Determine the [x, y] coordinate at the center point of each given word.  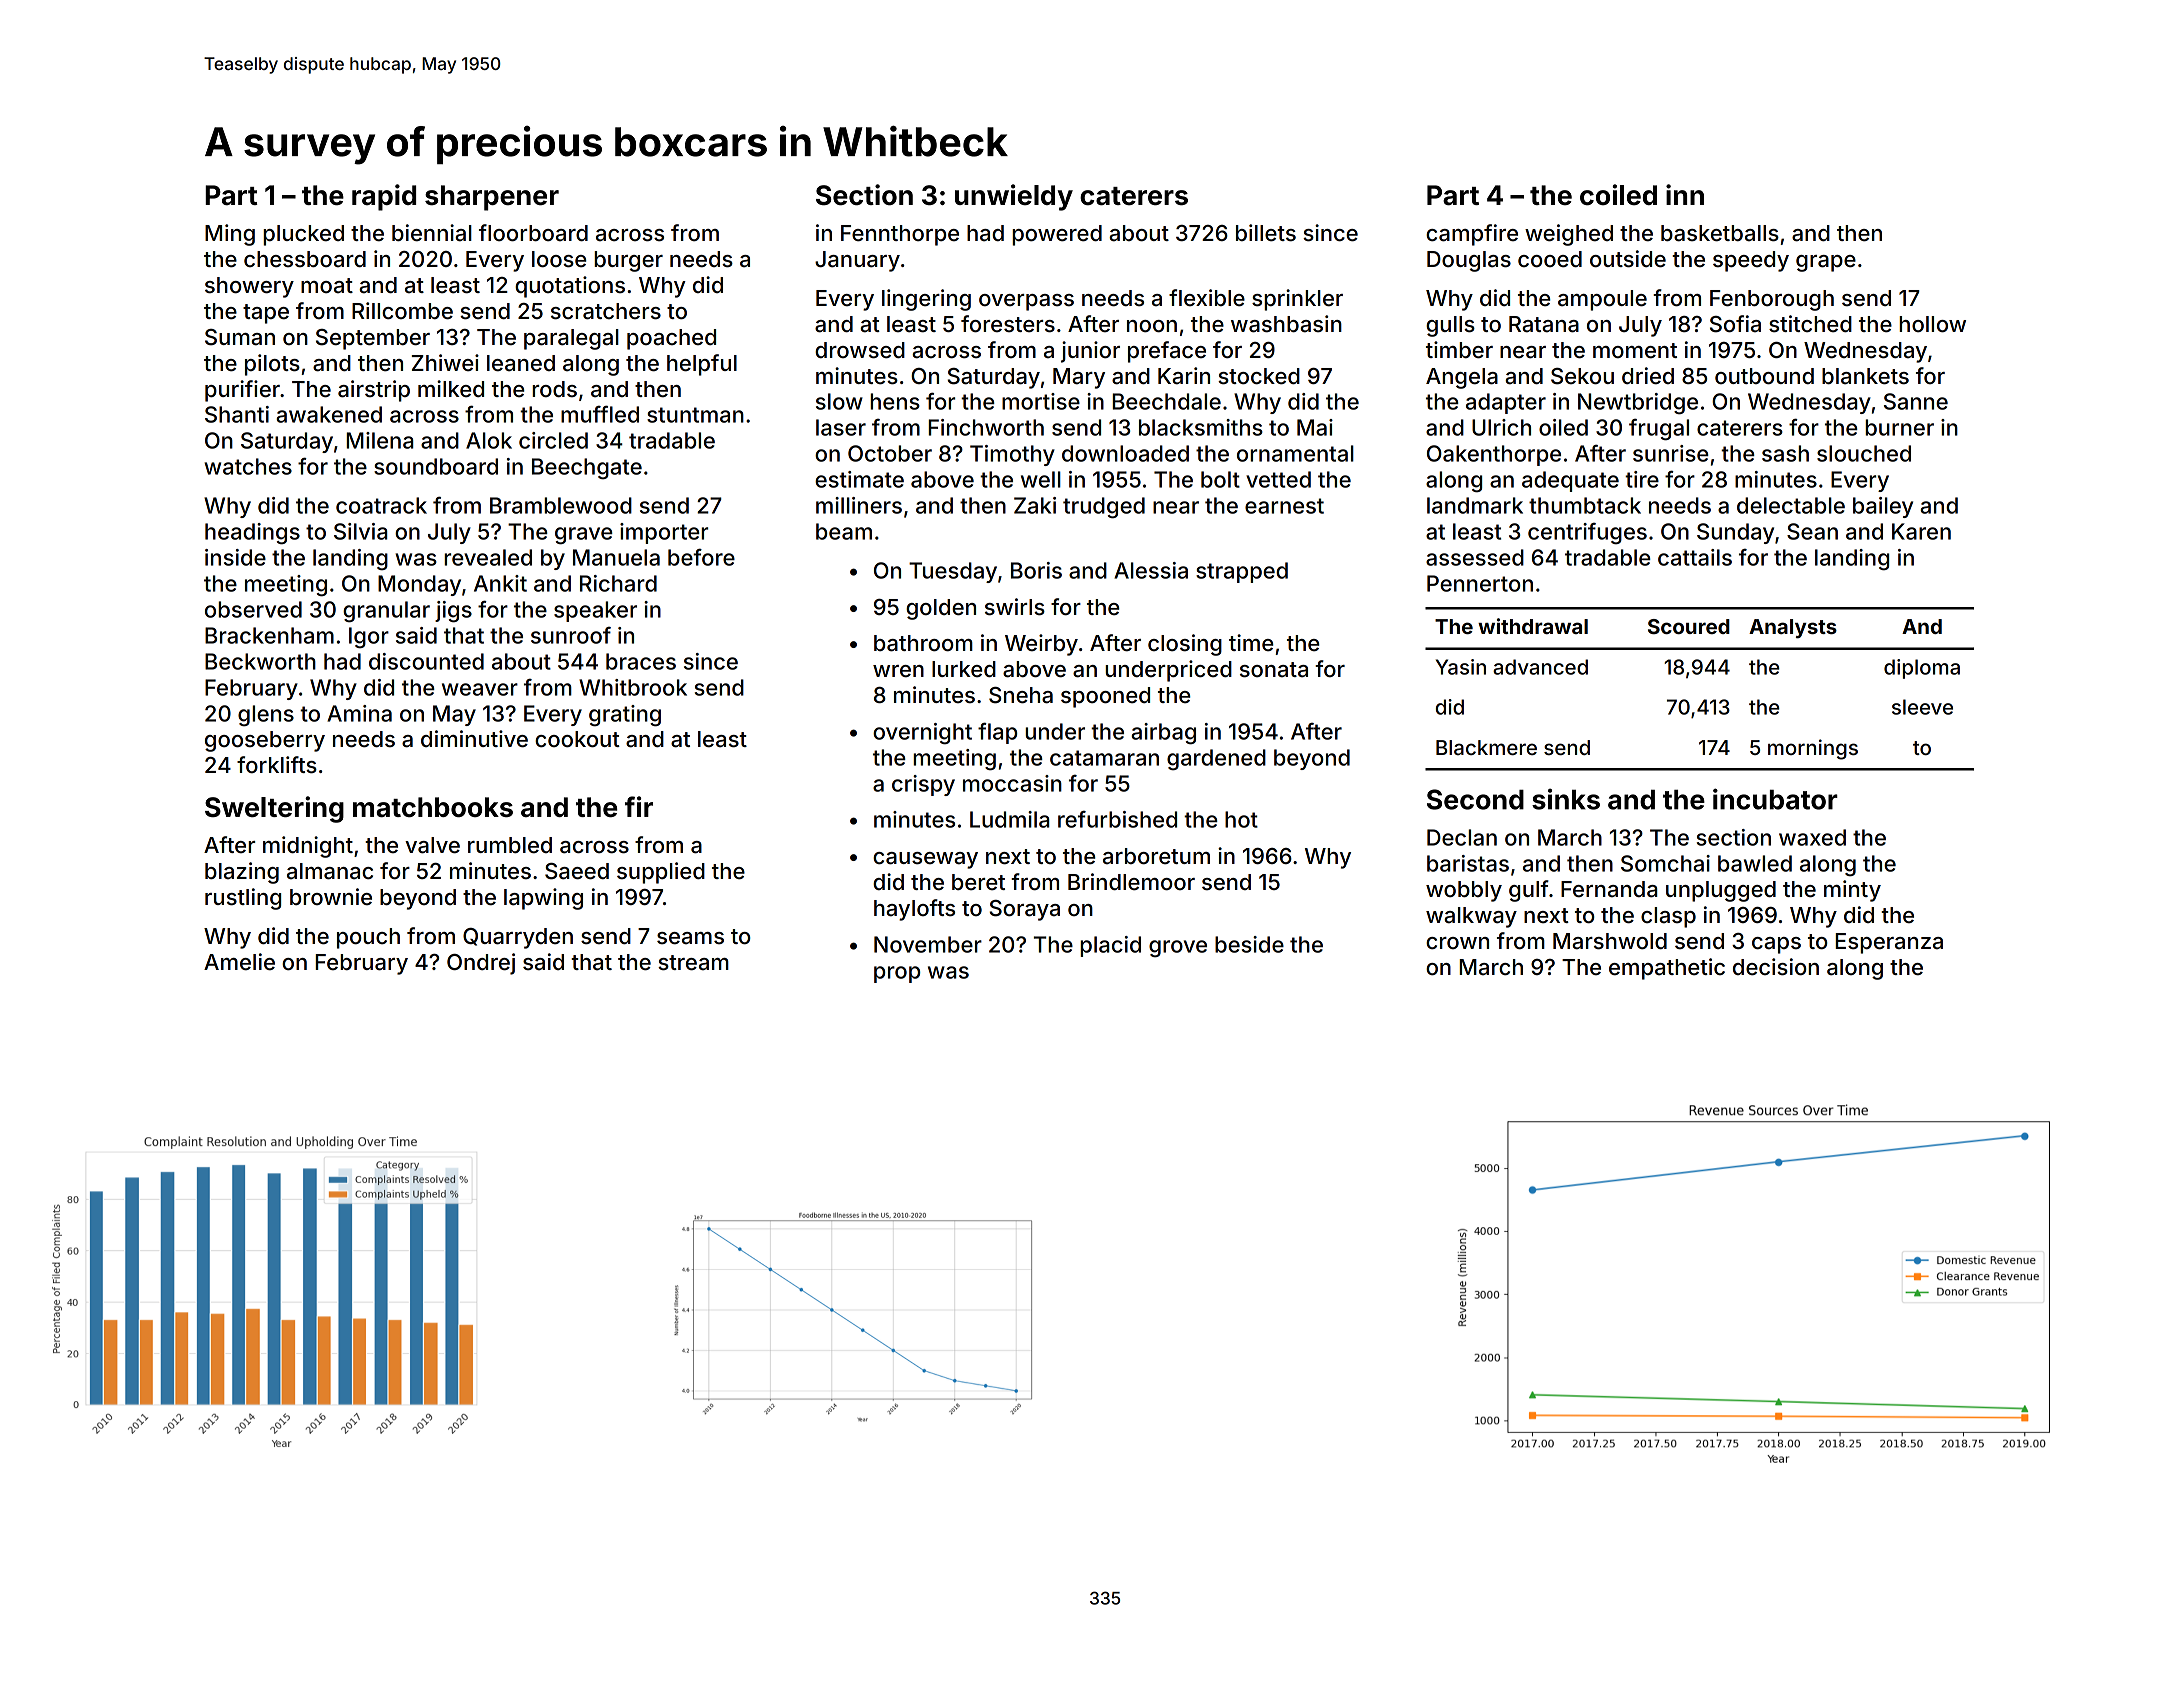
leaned [521, 363]
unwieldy [1014, 197]
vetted [1278, 479]
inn [1685, 194]
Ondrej [481, 964]
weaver [480, 689]
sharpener [492, 198]
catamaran [1104, 758]
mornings [1813, 749]
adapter [1506, 403]
